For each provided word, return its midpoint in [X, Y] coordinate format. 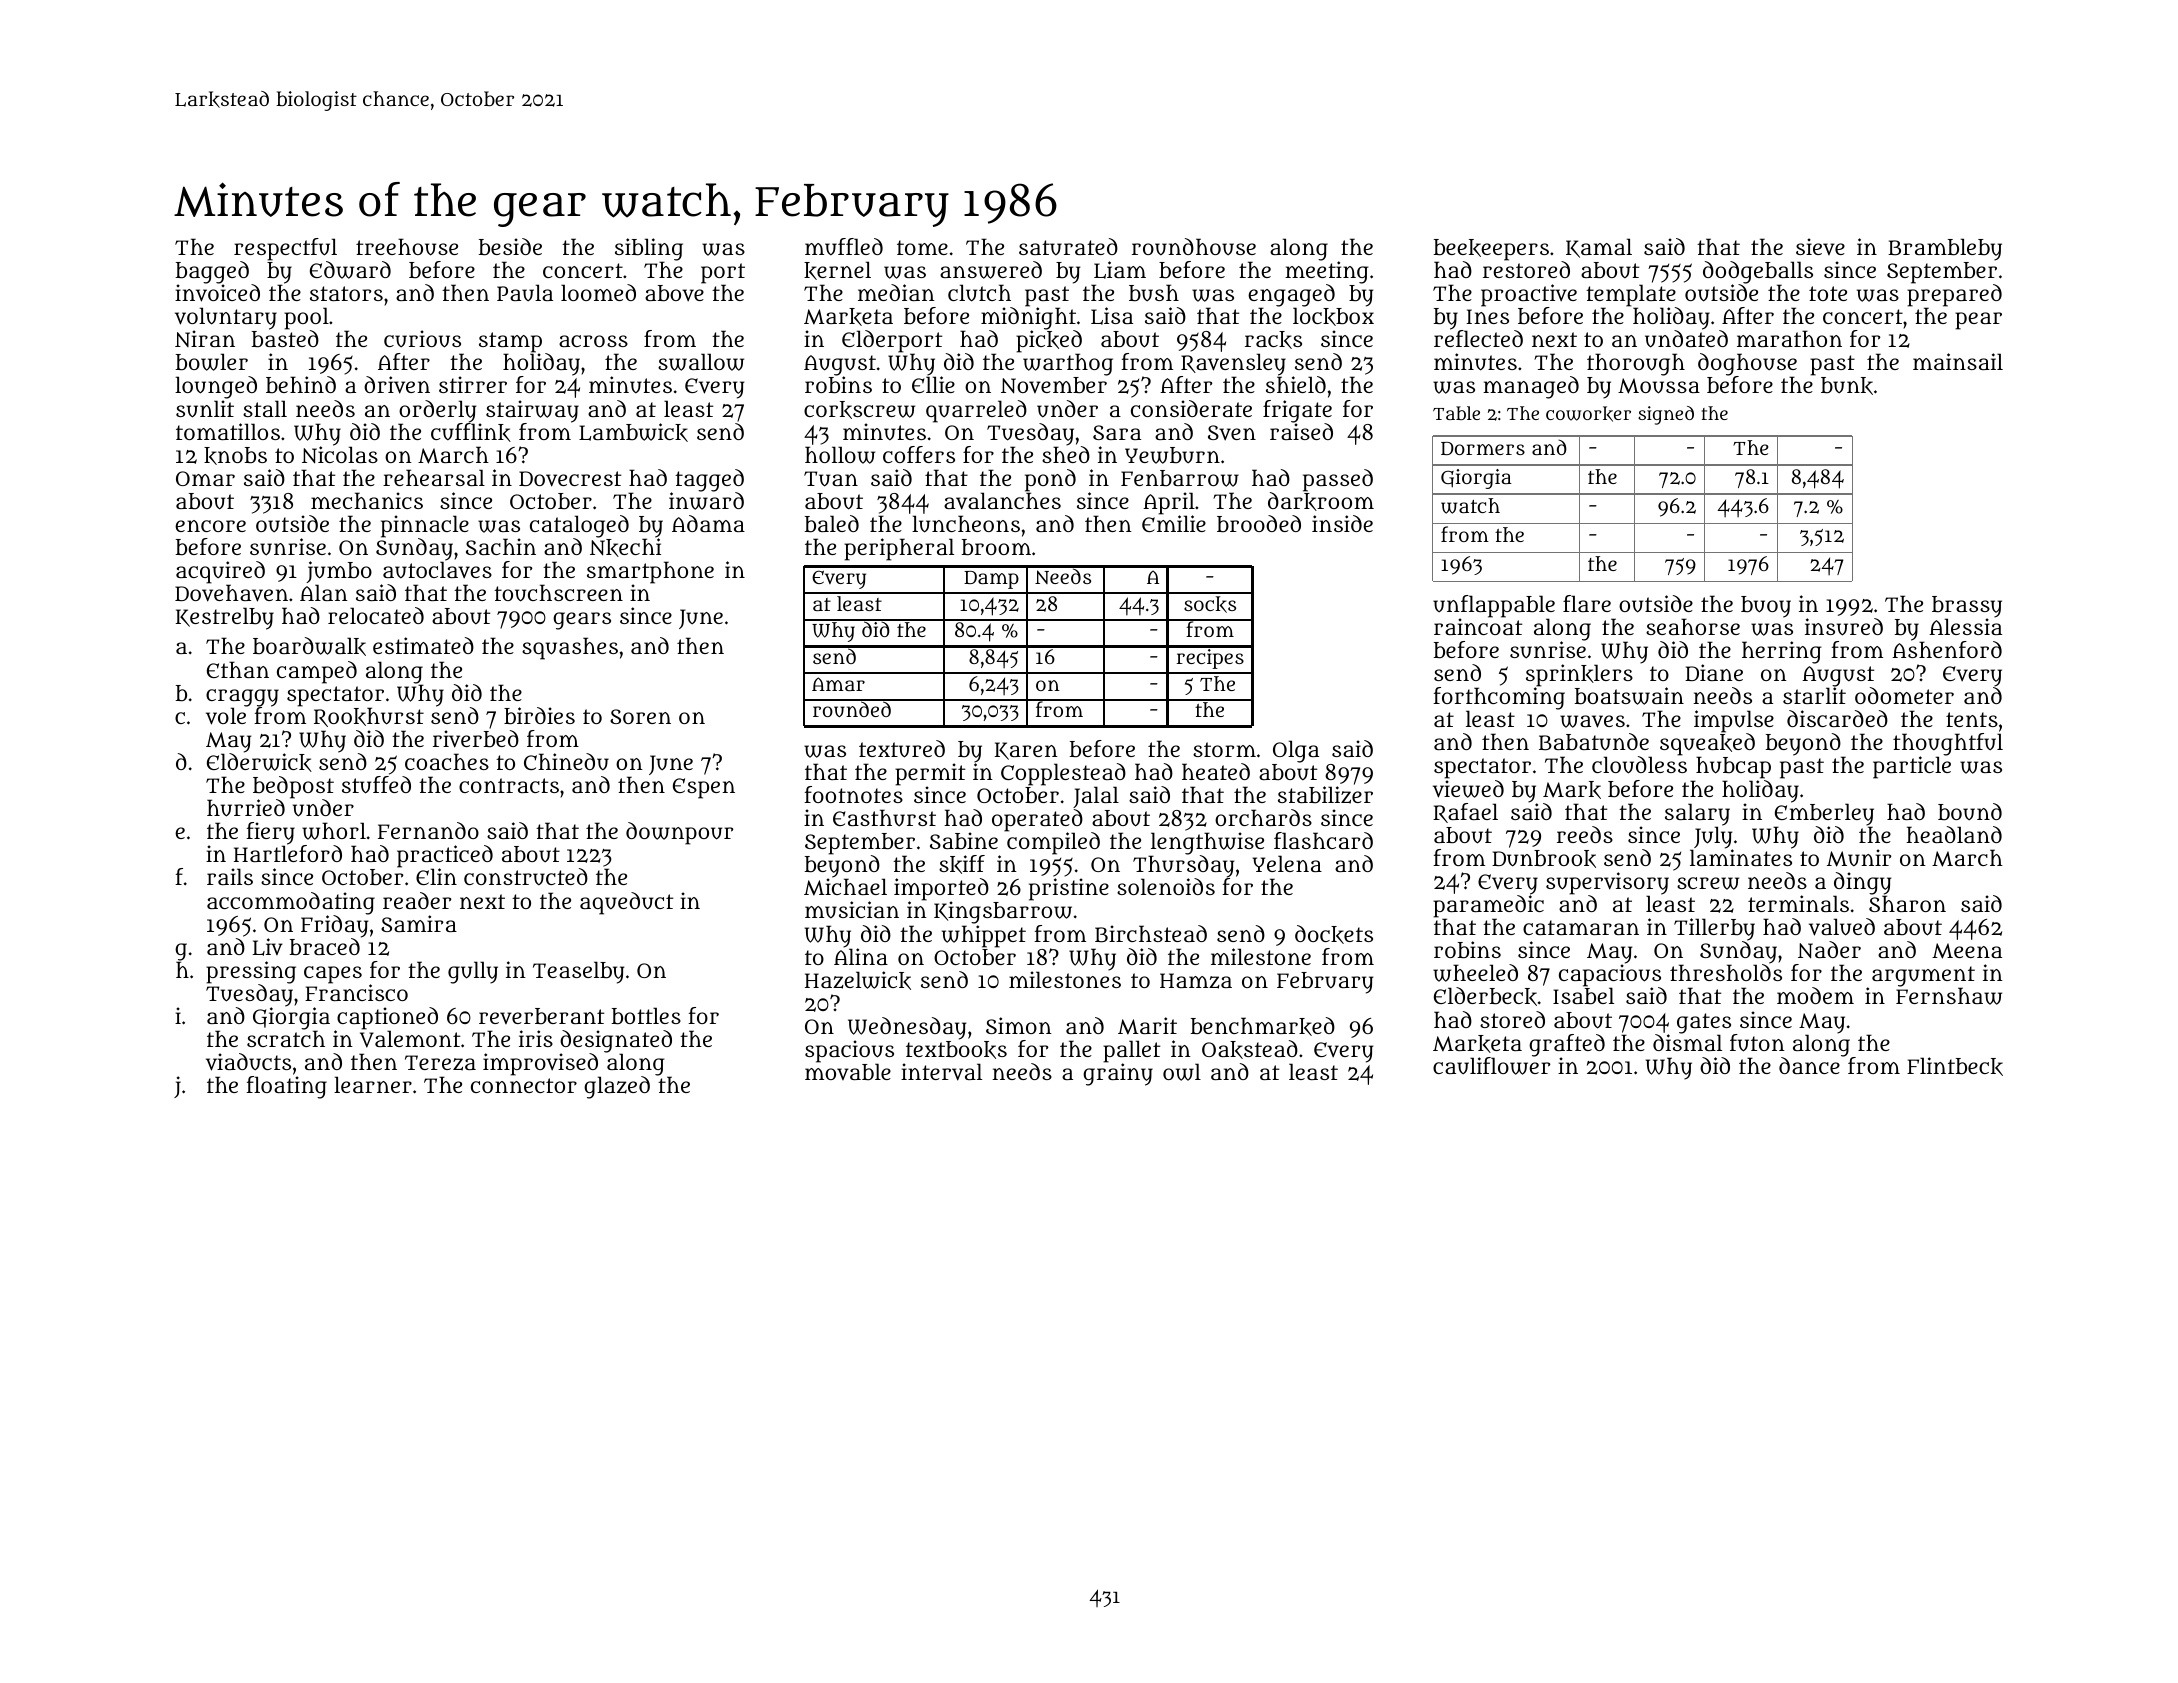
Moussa [1659, 386]
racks [1273, 340]
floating [286, 1087]
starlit [1814, 695]
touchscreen [558, 593]
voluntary [226, 319]
